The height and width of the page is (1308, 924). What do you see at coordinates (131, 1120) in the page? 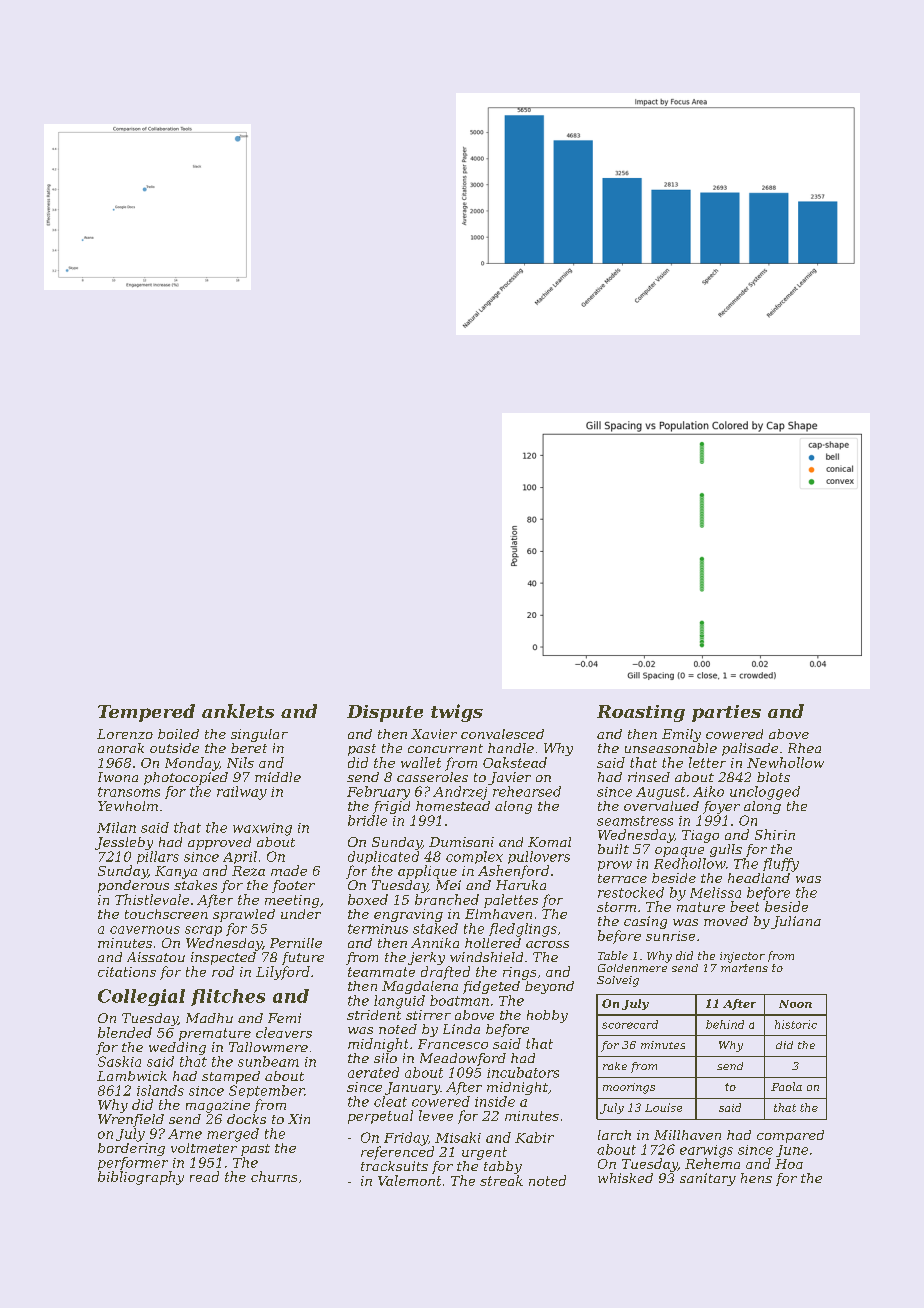
I see `Wrenfield` at bounding box center [131, 1120].
